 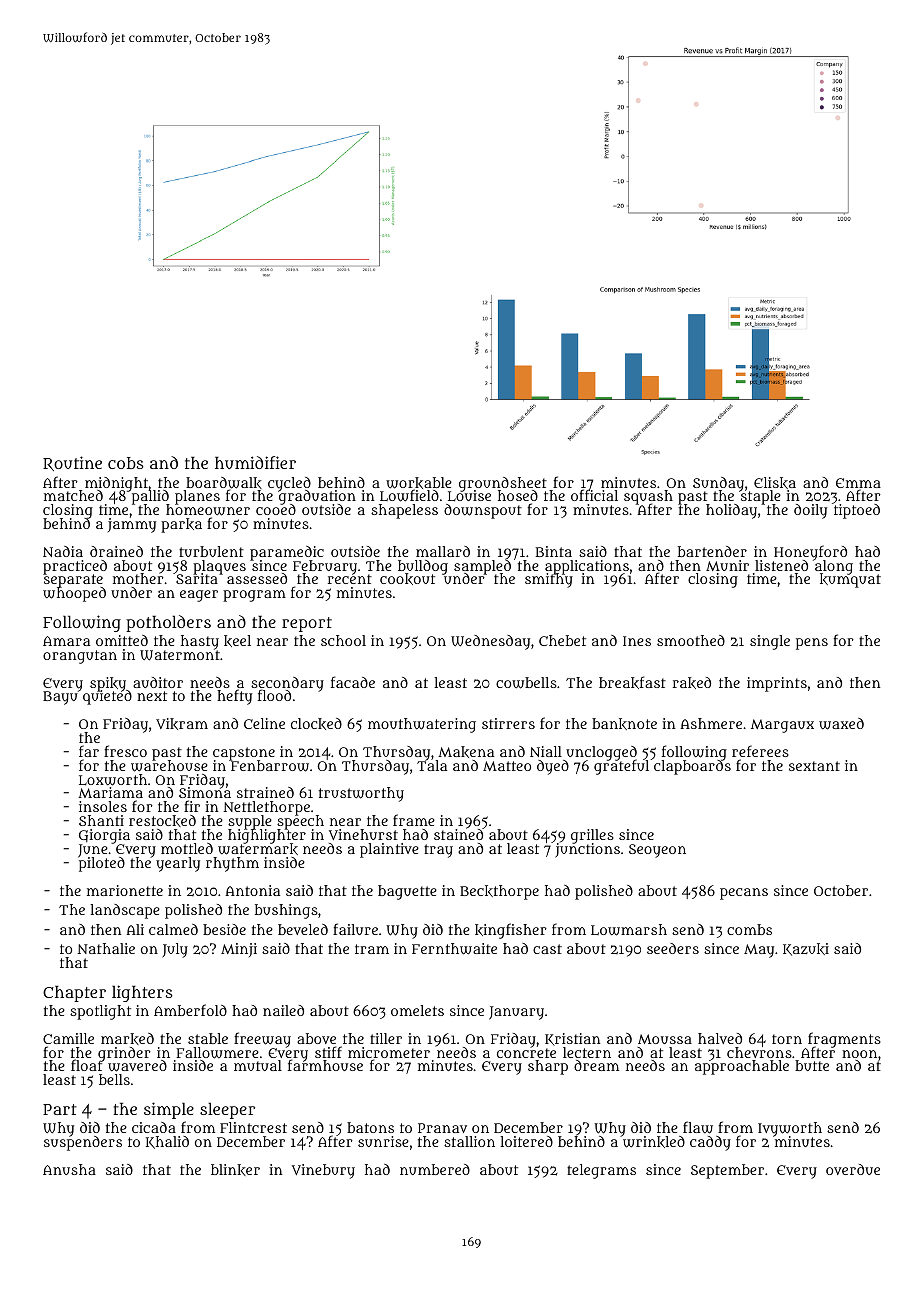 What do you see at coordinates (205, 793) in the page?
I see `Simona` at bounding box center [205, 793].
